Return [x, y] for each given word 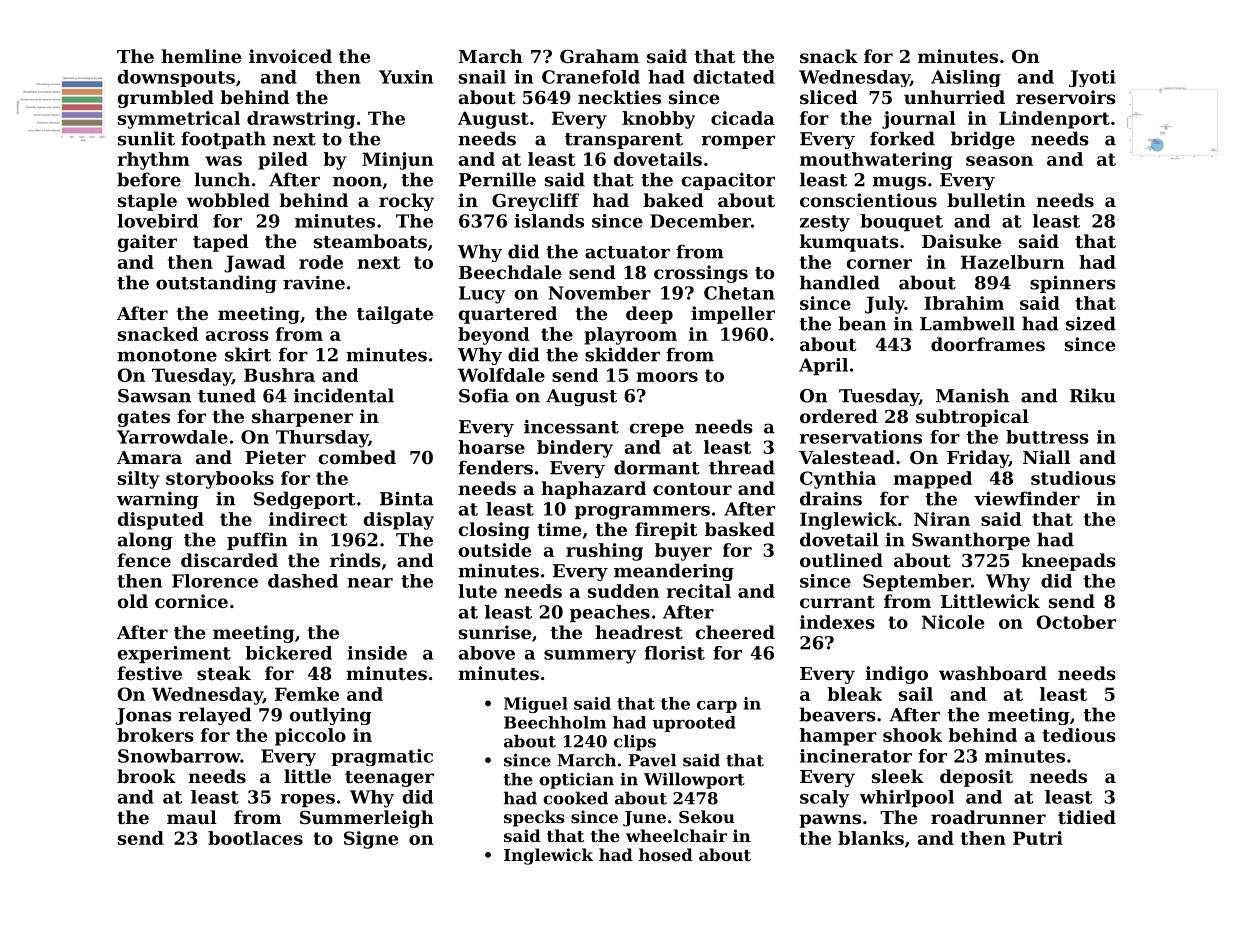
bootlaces [255, 838]
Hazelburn [1013, 262]
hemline [201, 56]
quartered [508, 315]
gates [144, 419]
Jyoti [1092, 78]
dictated [734, 77]
